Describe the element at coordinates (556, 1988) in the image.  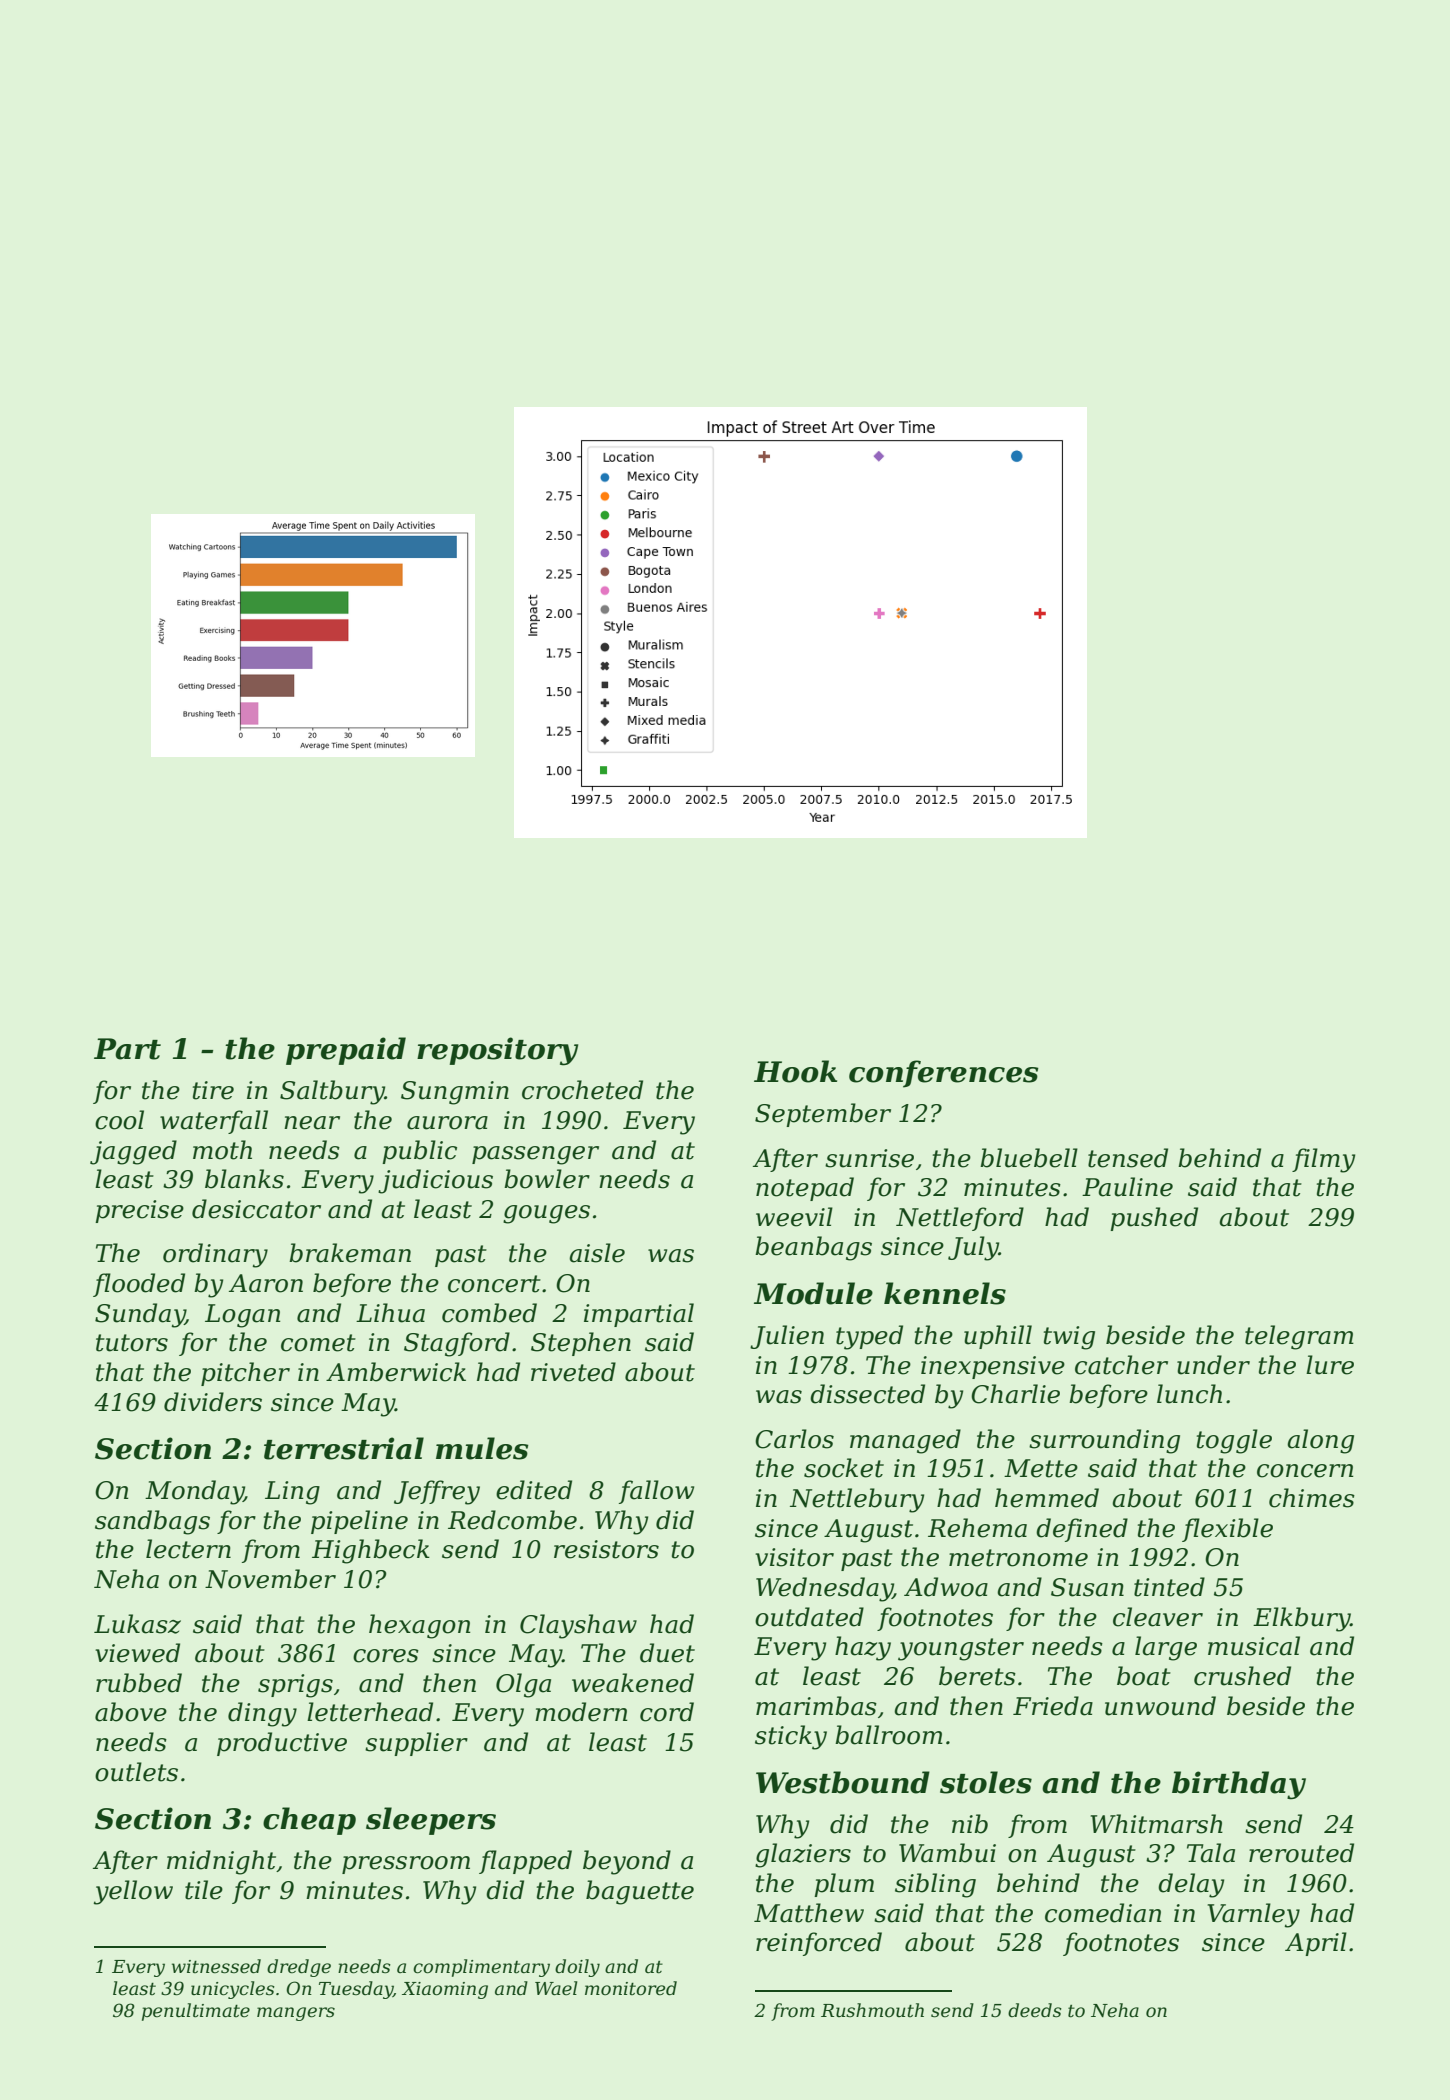
I see `Wael` at that location.
